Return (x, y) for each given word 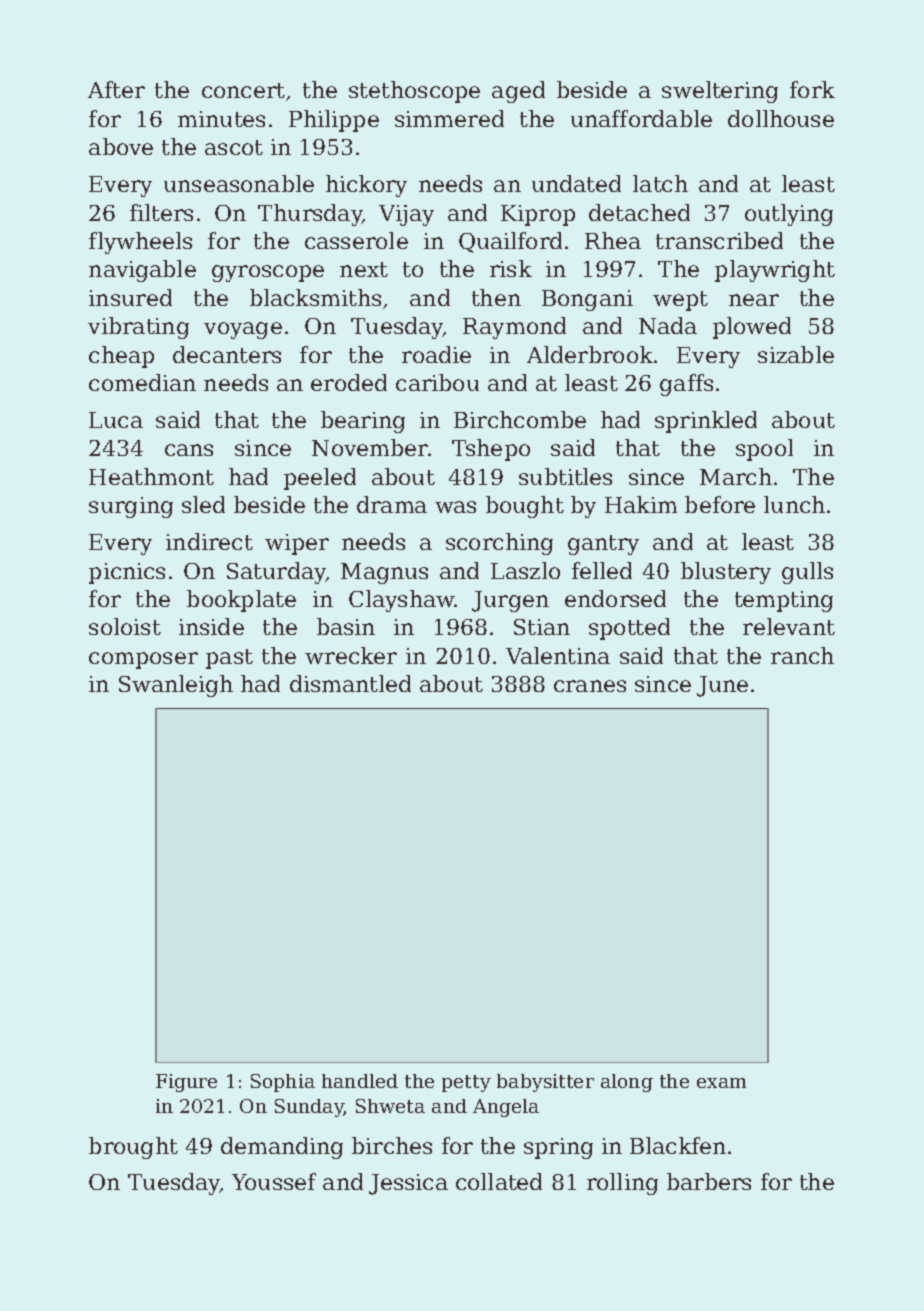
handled (360, 1081)
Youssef (274, 1181)
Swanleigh (176, 686)
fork (812, 89)
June (722, 686)
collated (499, 1181)
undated (576, 183)
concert (243, 90)
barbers (709, 1181)
